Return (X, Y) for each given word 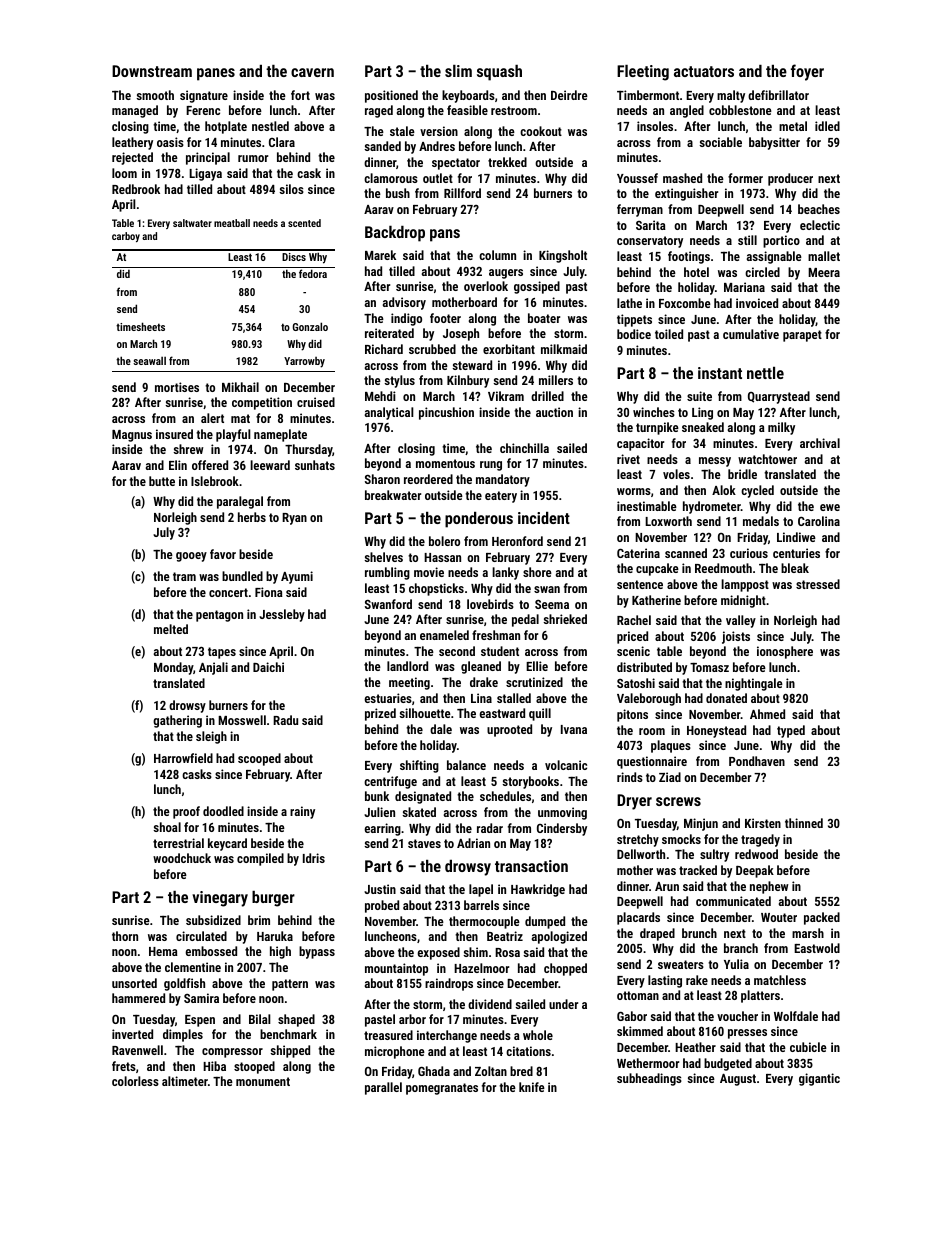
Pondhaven (757, 761)
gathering (177, 721)
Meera (824, 272)
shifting (419, 766)
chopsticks (436, 589)
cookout (541, 131)
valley (741, 621)
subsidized (213, 920)
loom (124, 173)
